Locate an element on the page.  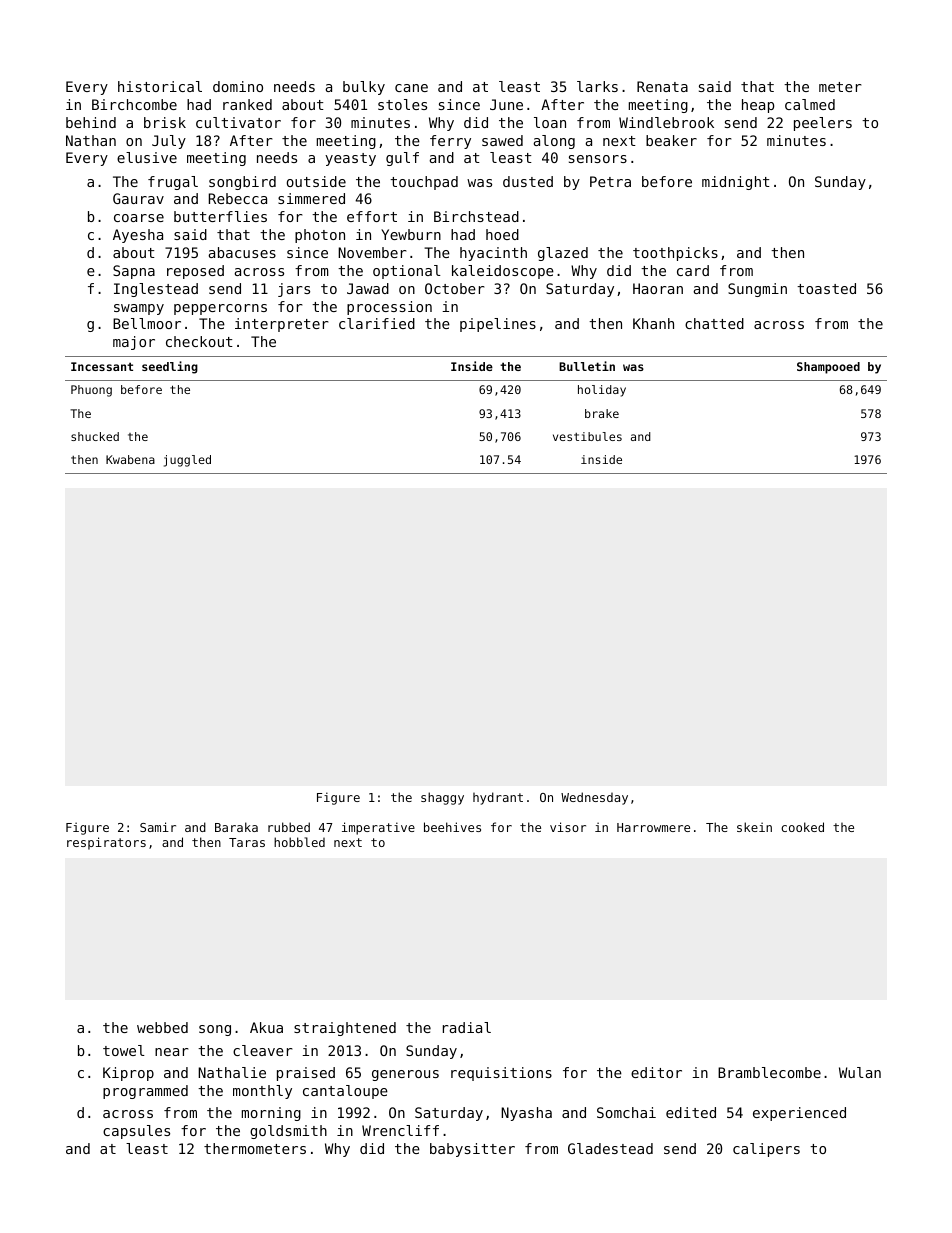
cooked is located at coordinates (802, 827).
